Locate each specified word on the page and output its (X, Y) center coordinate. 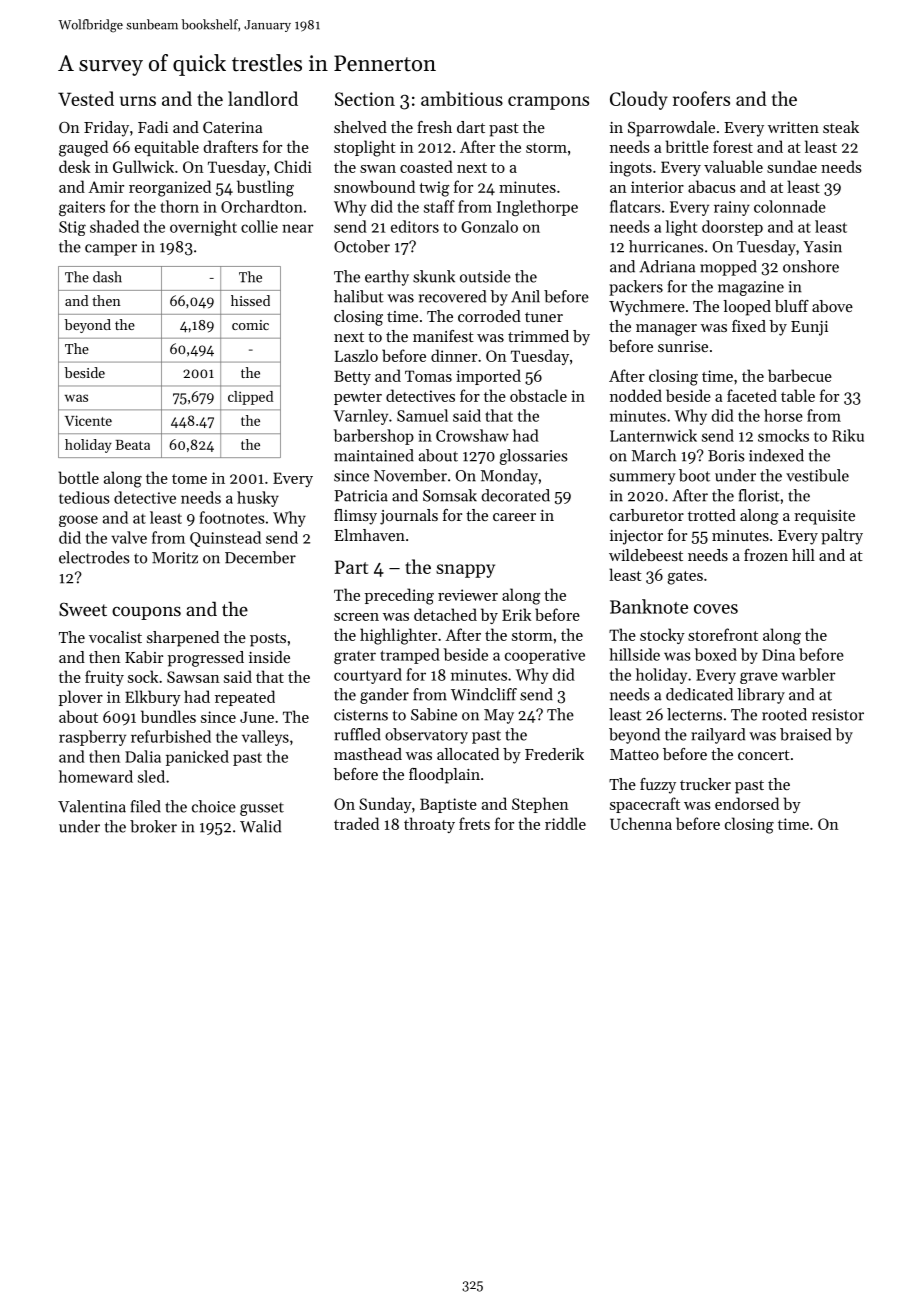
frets (474, 823)
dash (107, 277)
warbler (808, 674)
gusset (262, 809)
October (362, 246)
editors (415, 226)
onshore (811, 266)
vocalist (115, 637)
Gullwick (143, 166)
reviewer (468, 595)
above (832, 306)
